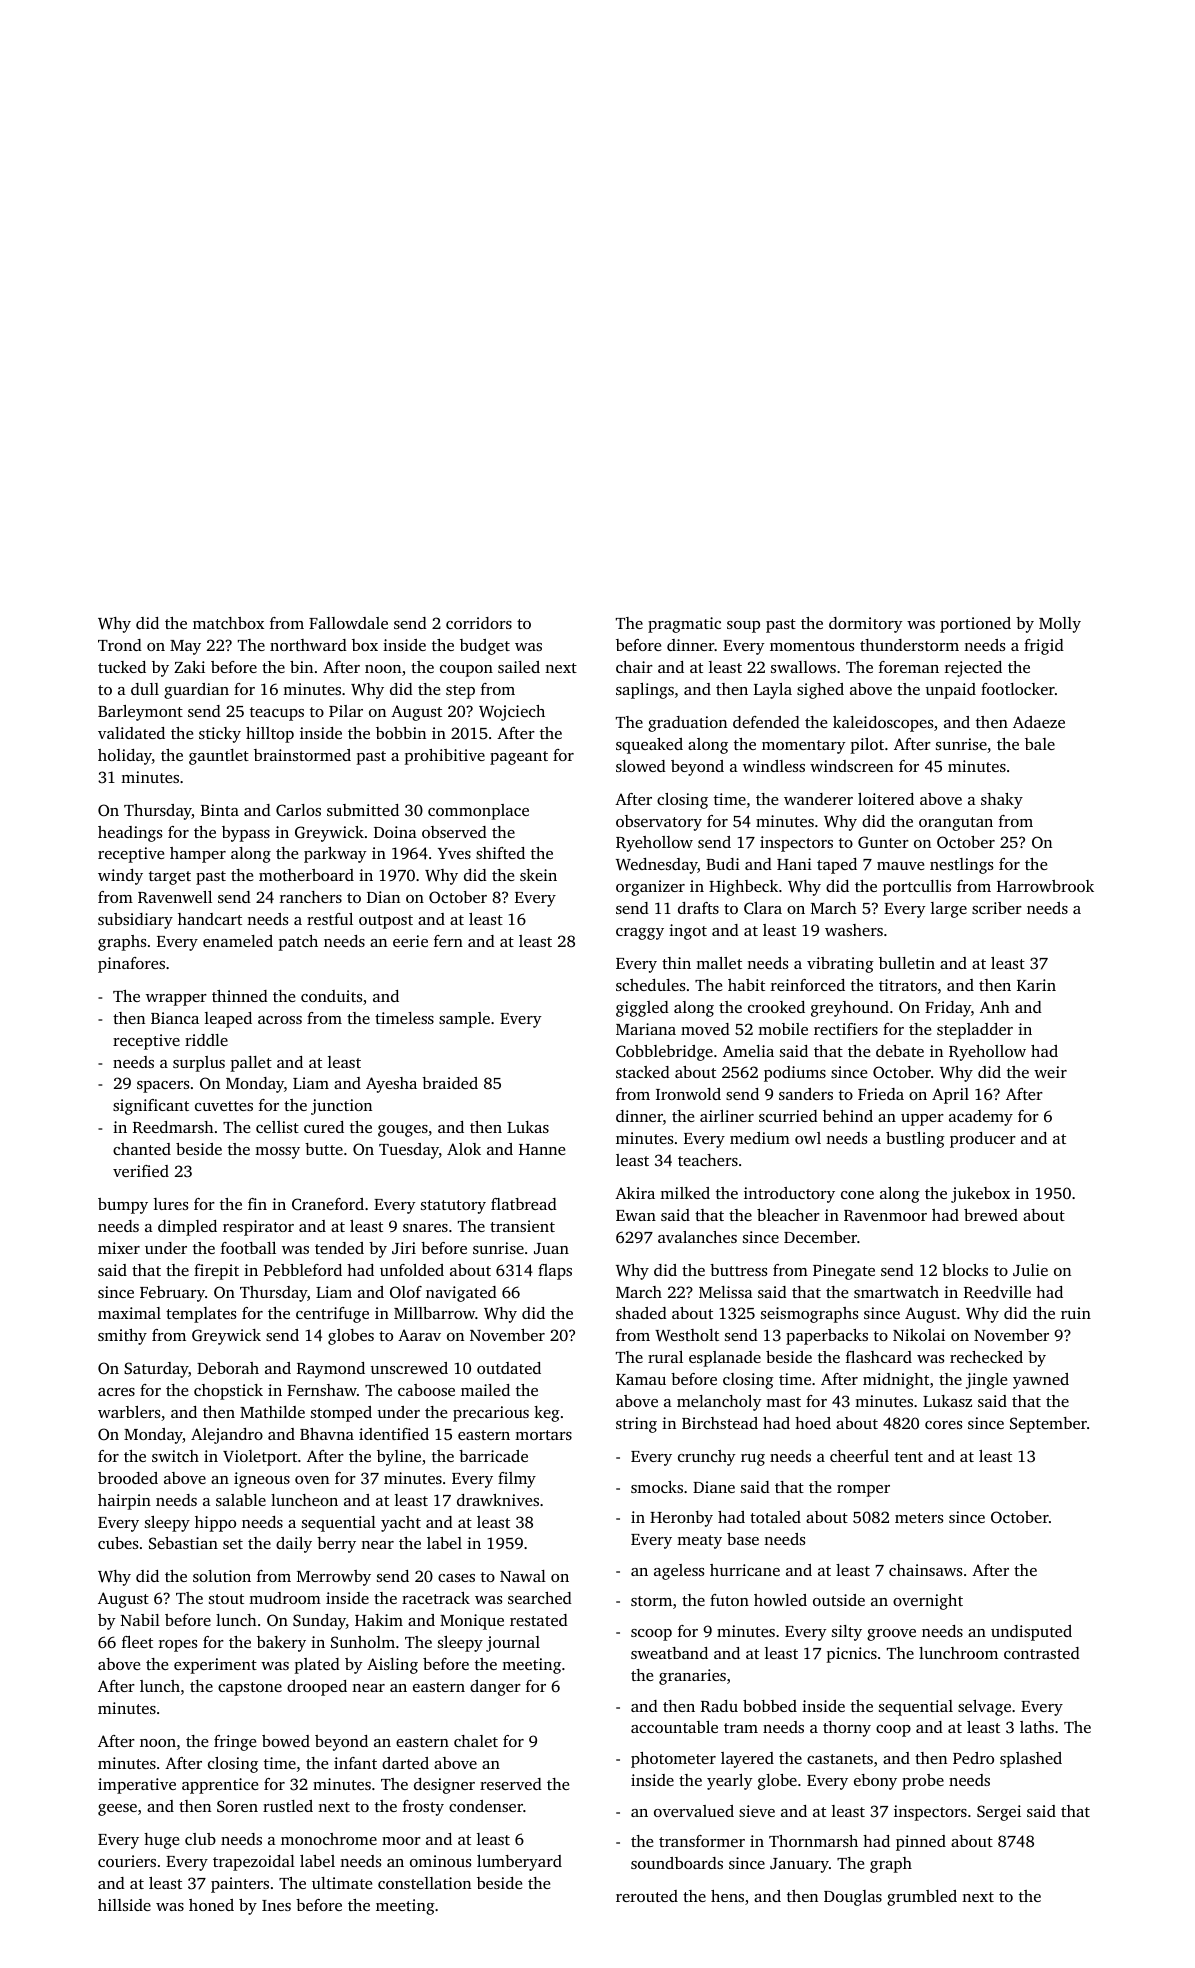  What do you see at coordinates (919, 1335) in the screenshot?
I see `Nikolai` at bounding box center [919, 1335].
